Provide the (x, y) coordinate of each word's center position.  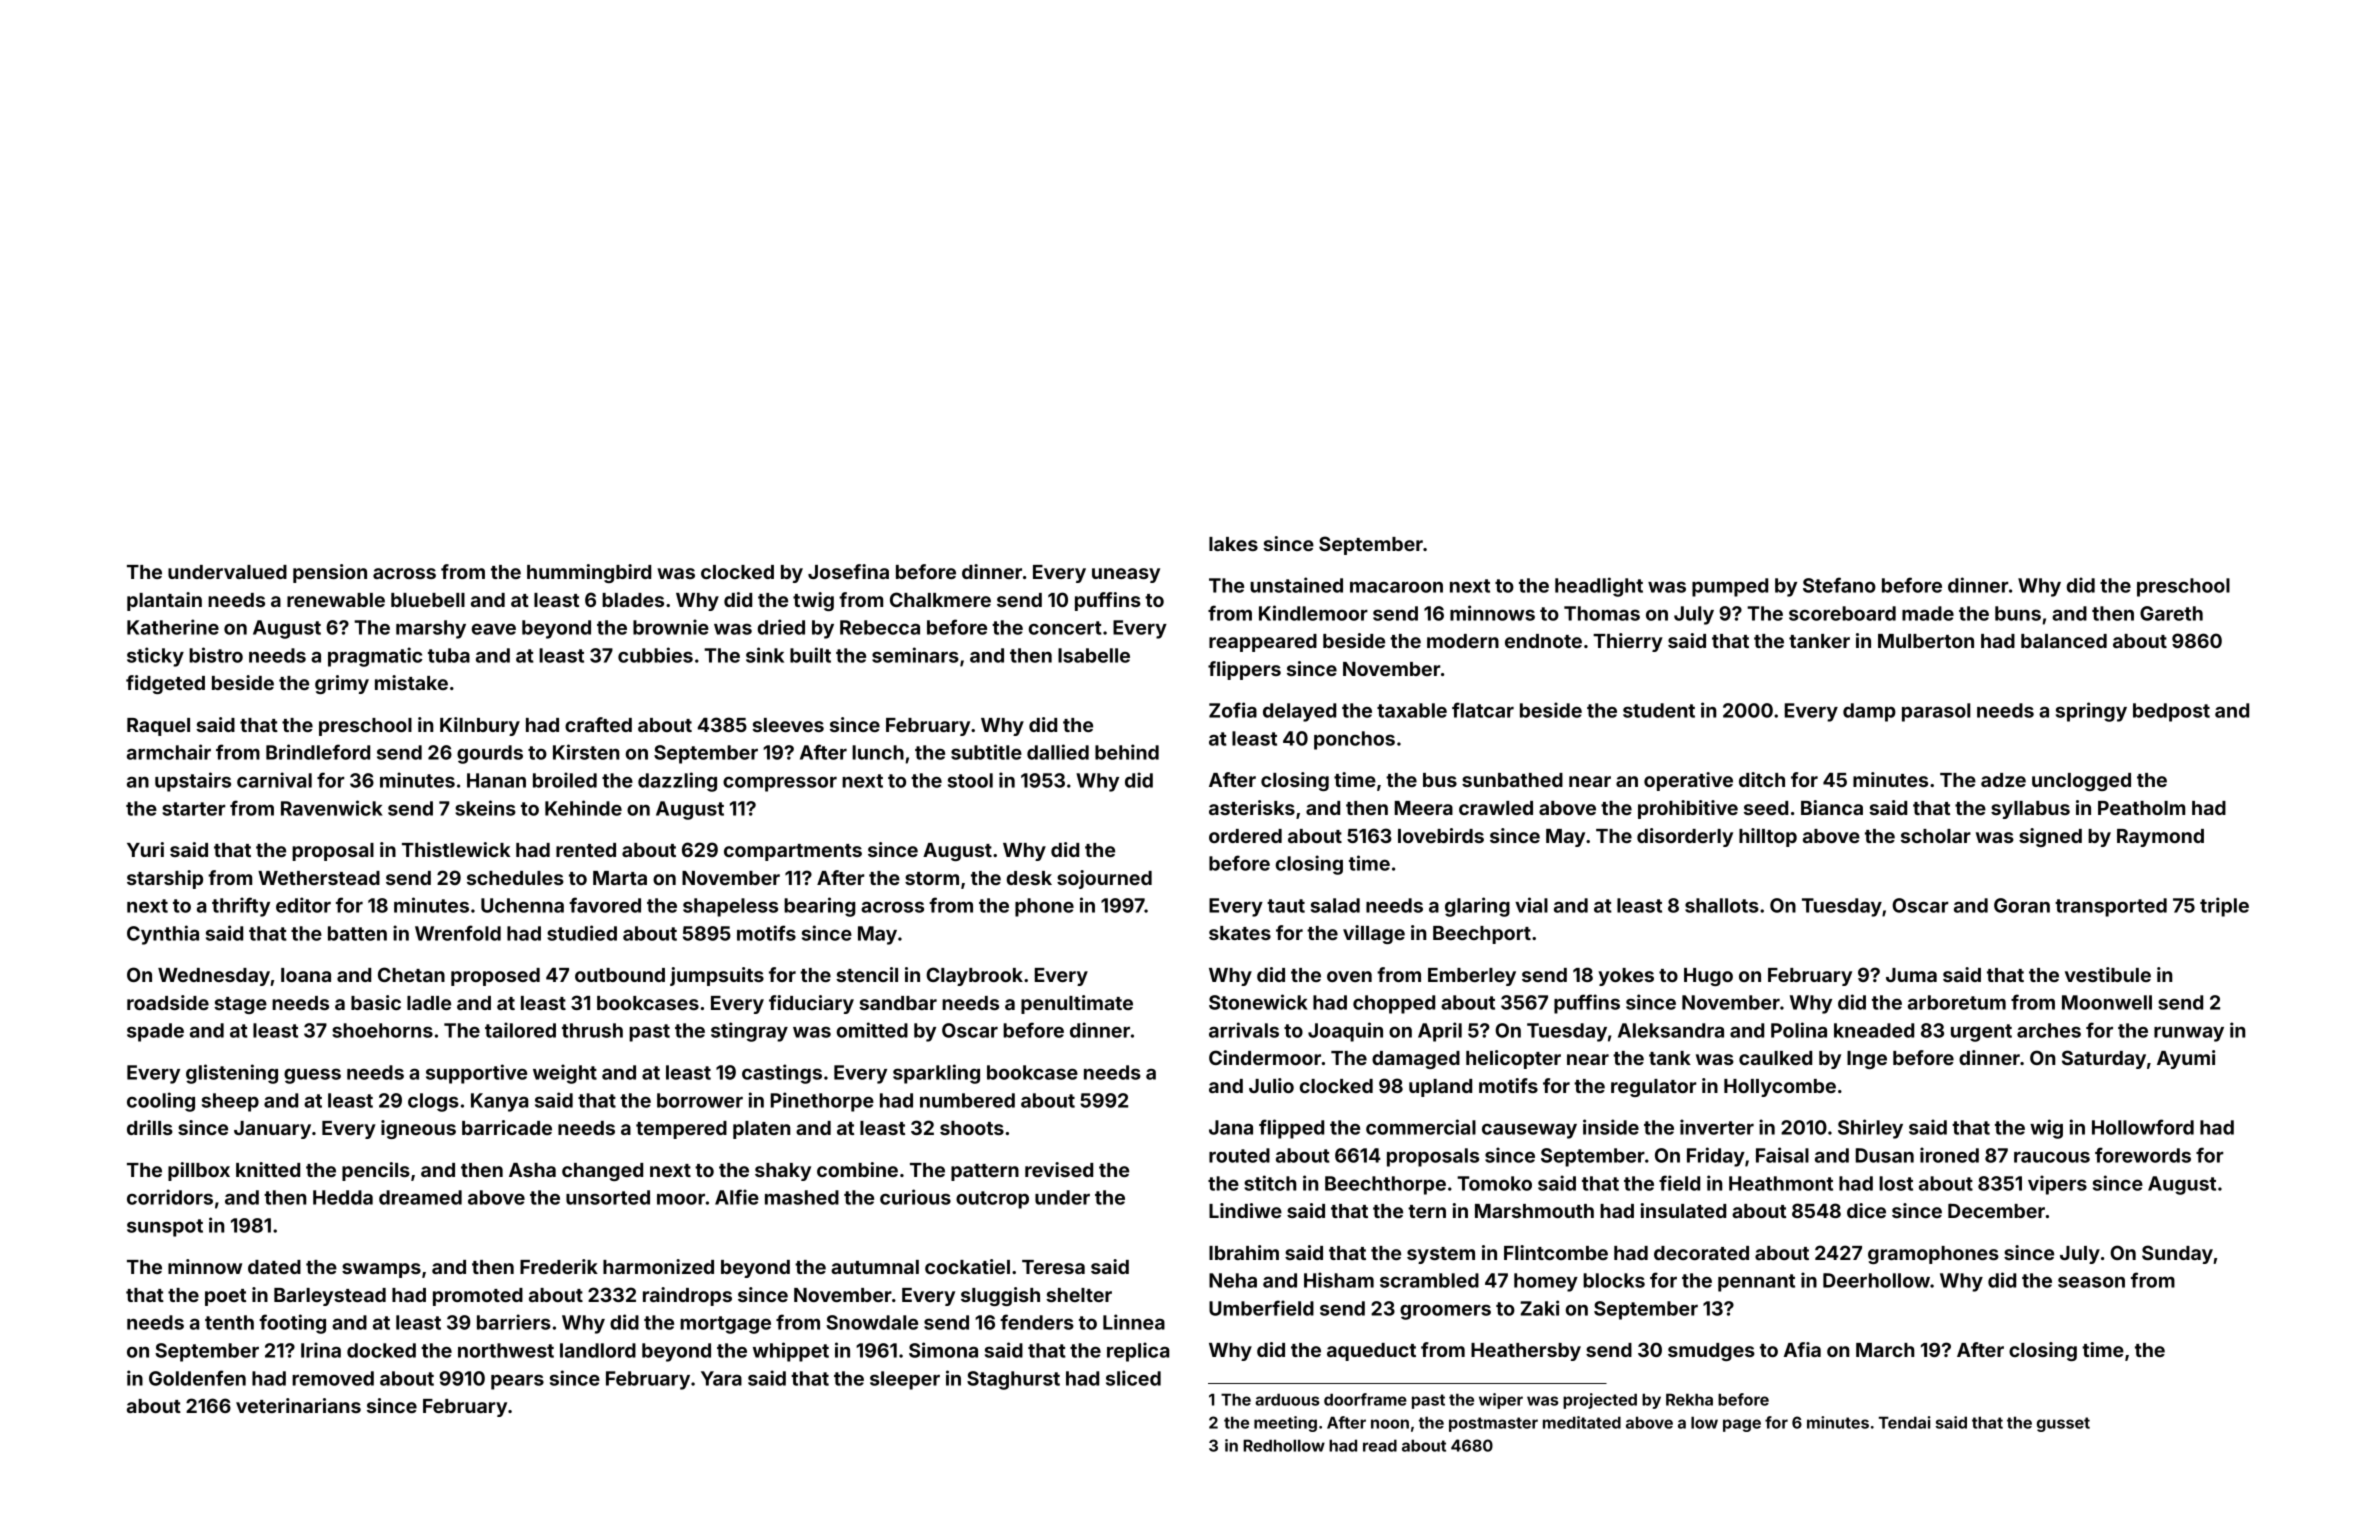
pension (330, 573)
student (1659, 710)
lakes (1233, 544)
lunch (878, 752)
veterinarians (298, 1405)
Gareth (2171, 613)
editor (303, 905)
